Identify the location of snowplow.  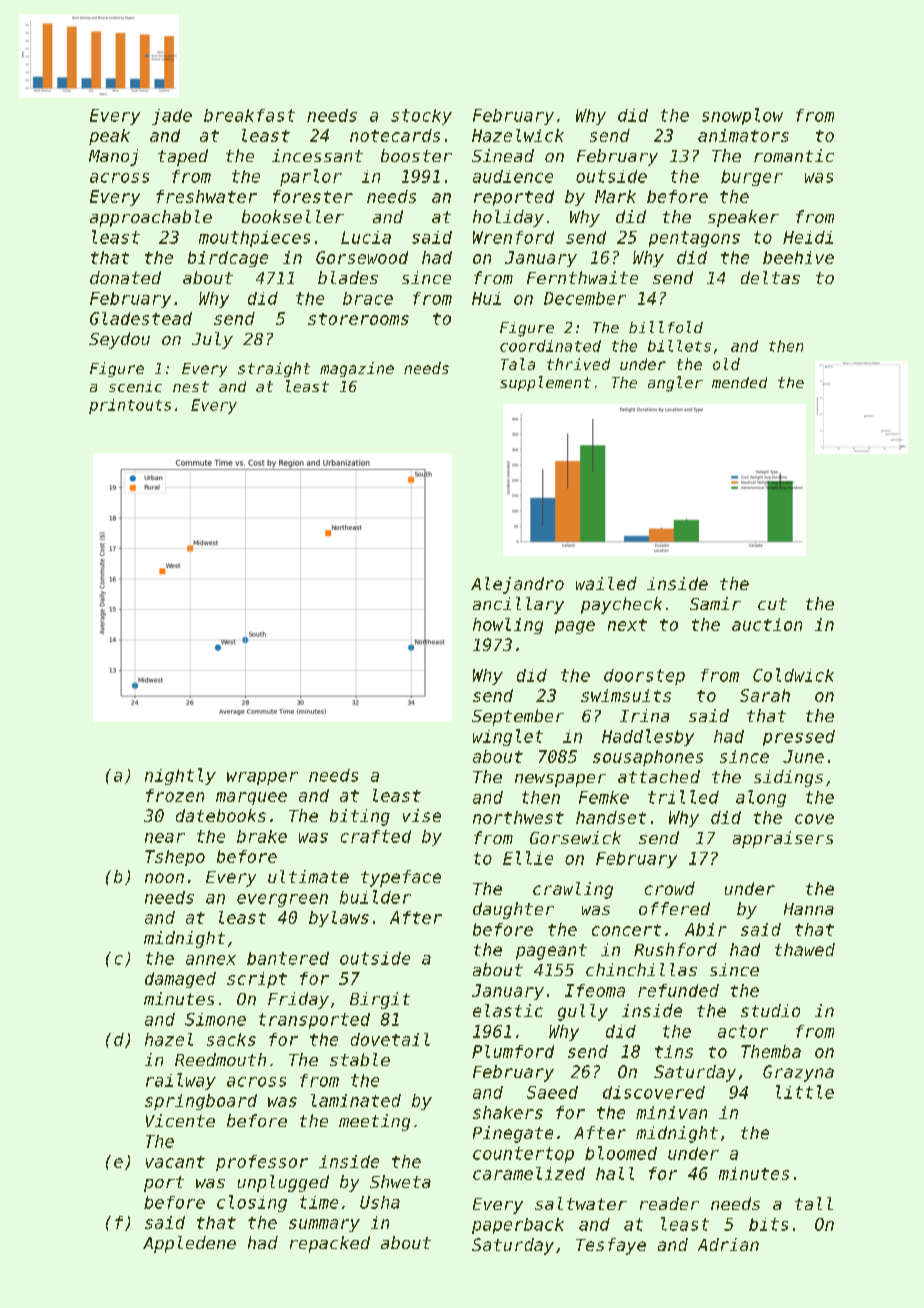
(742, 116).
